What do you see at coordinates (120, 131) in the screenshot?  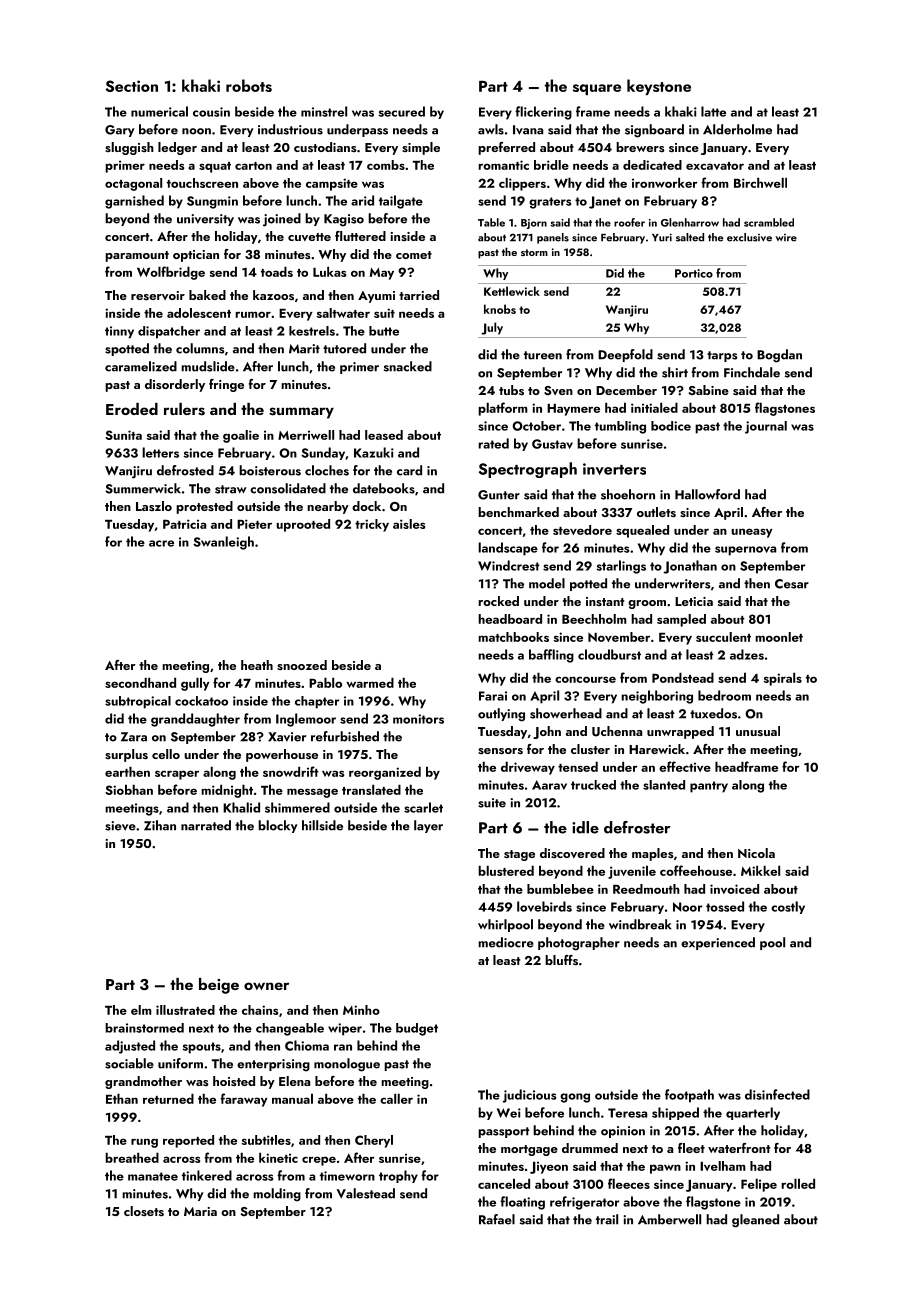 I see `Gary` at bounding box center [120, 131].
